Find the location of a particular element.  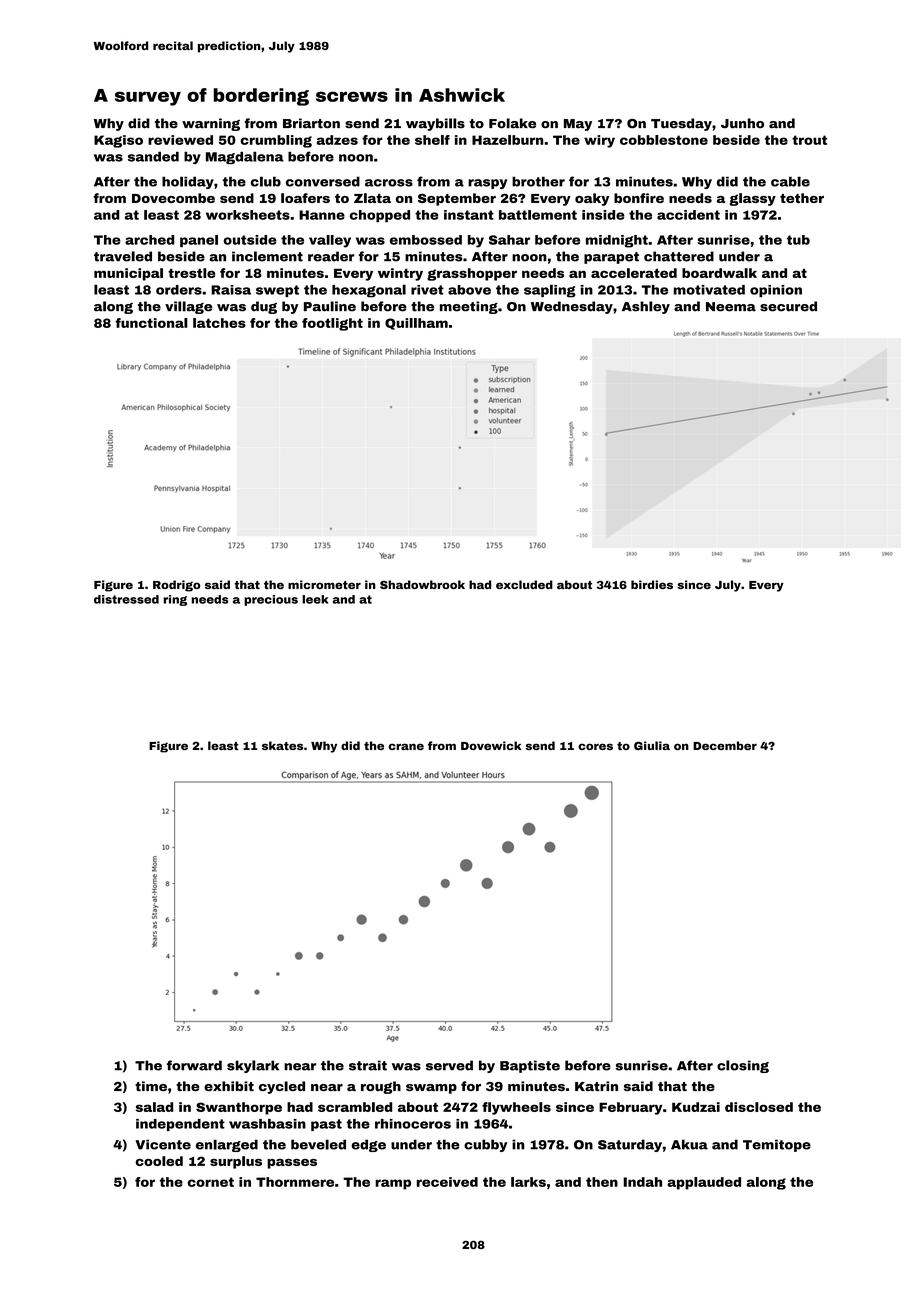

Baptiste is located at coordinates (530, 1066).
